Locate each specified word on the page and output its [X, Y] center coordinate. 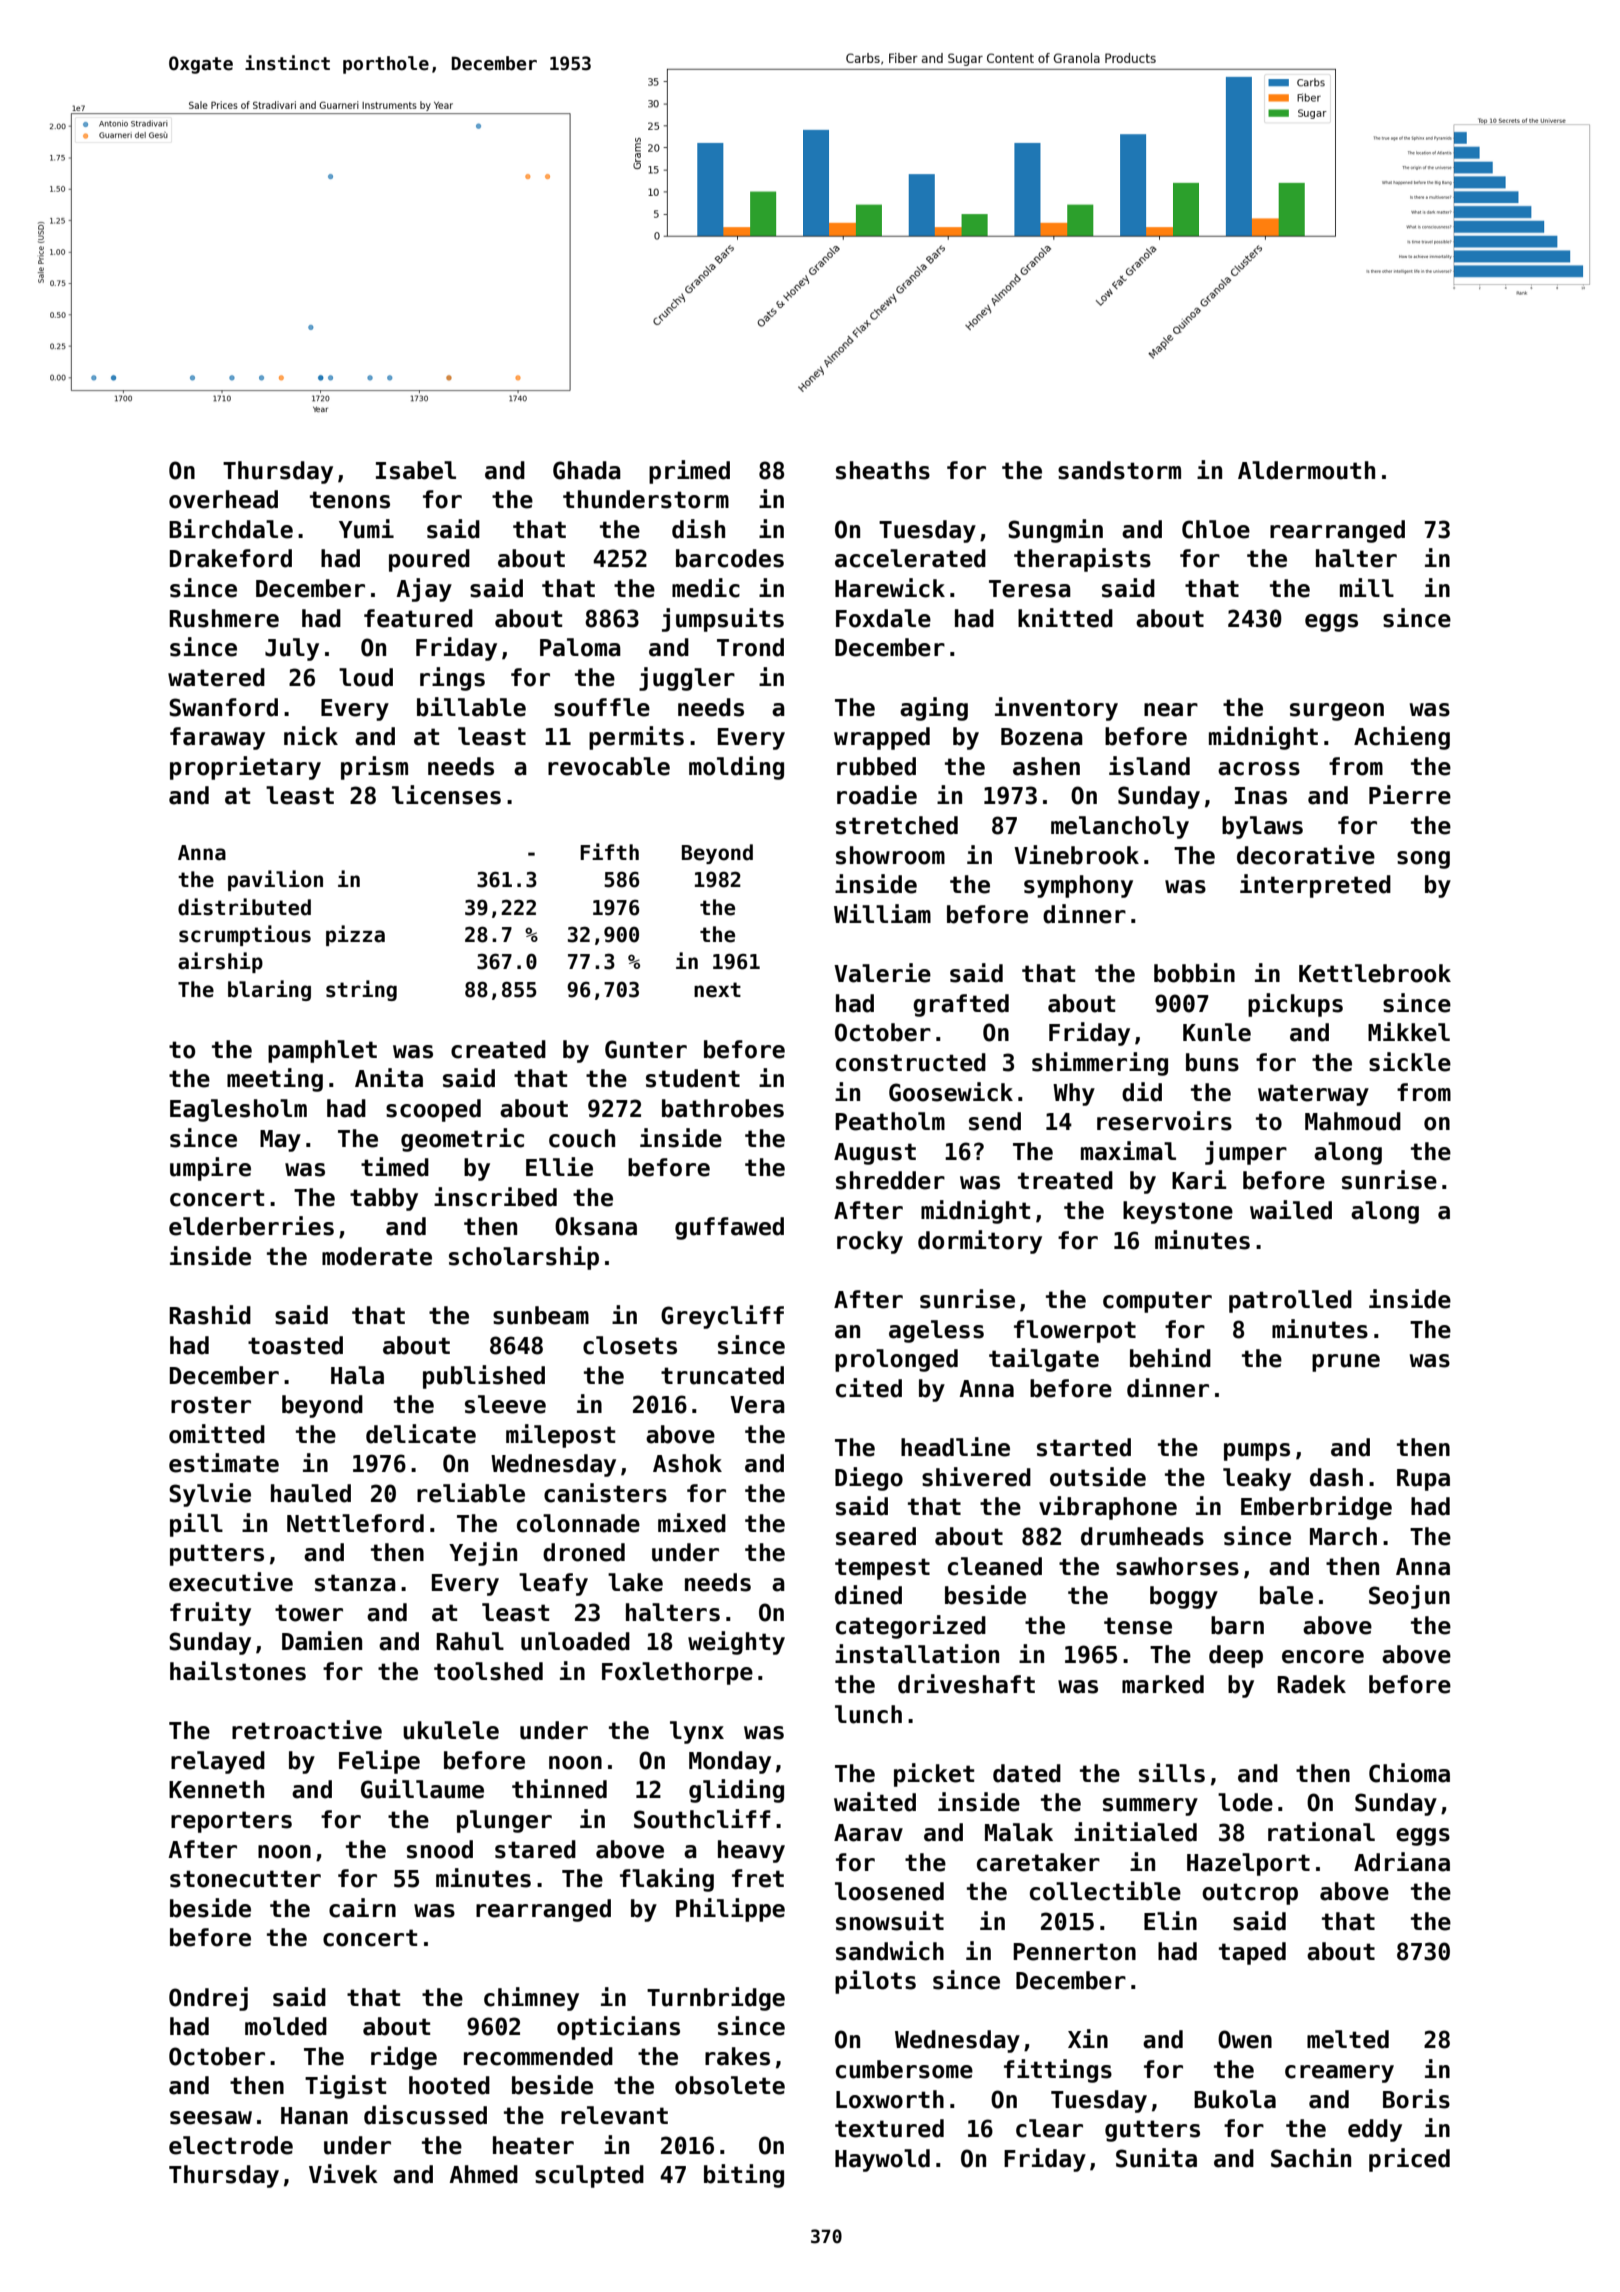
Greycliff [722, 1317]
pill [196, 1525]
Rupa [1423, 1480]
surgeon [1337, 712]
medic [706, 588]
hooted [449, 2085]
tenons [350, 500]
